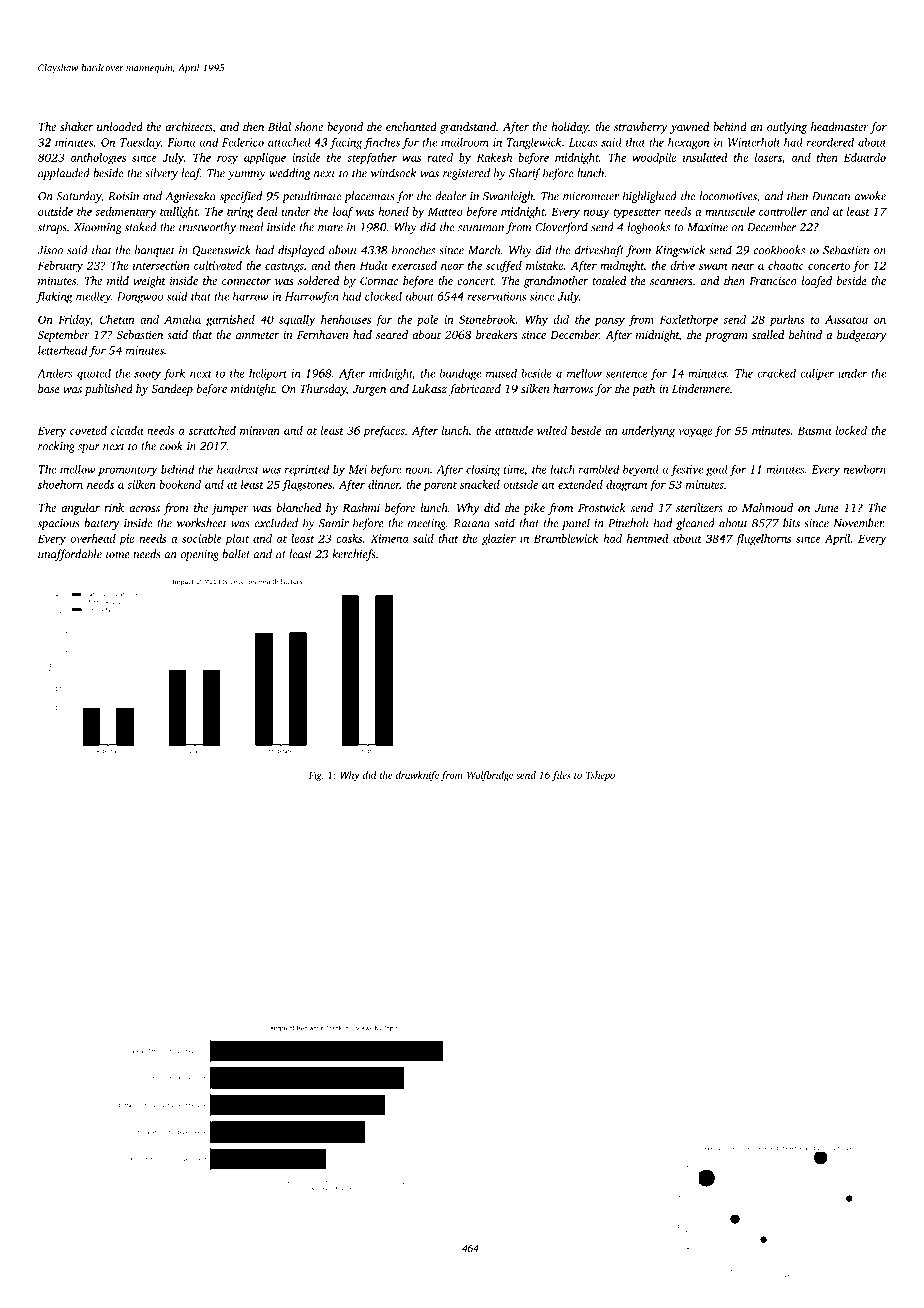  Describe the element at coordinates (689, 128) in the screenshot. I see `yawned` at that location.
